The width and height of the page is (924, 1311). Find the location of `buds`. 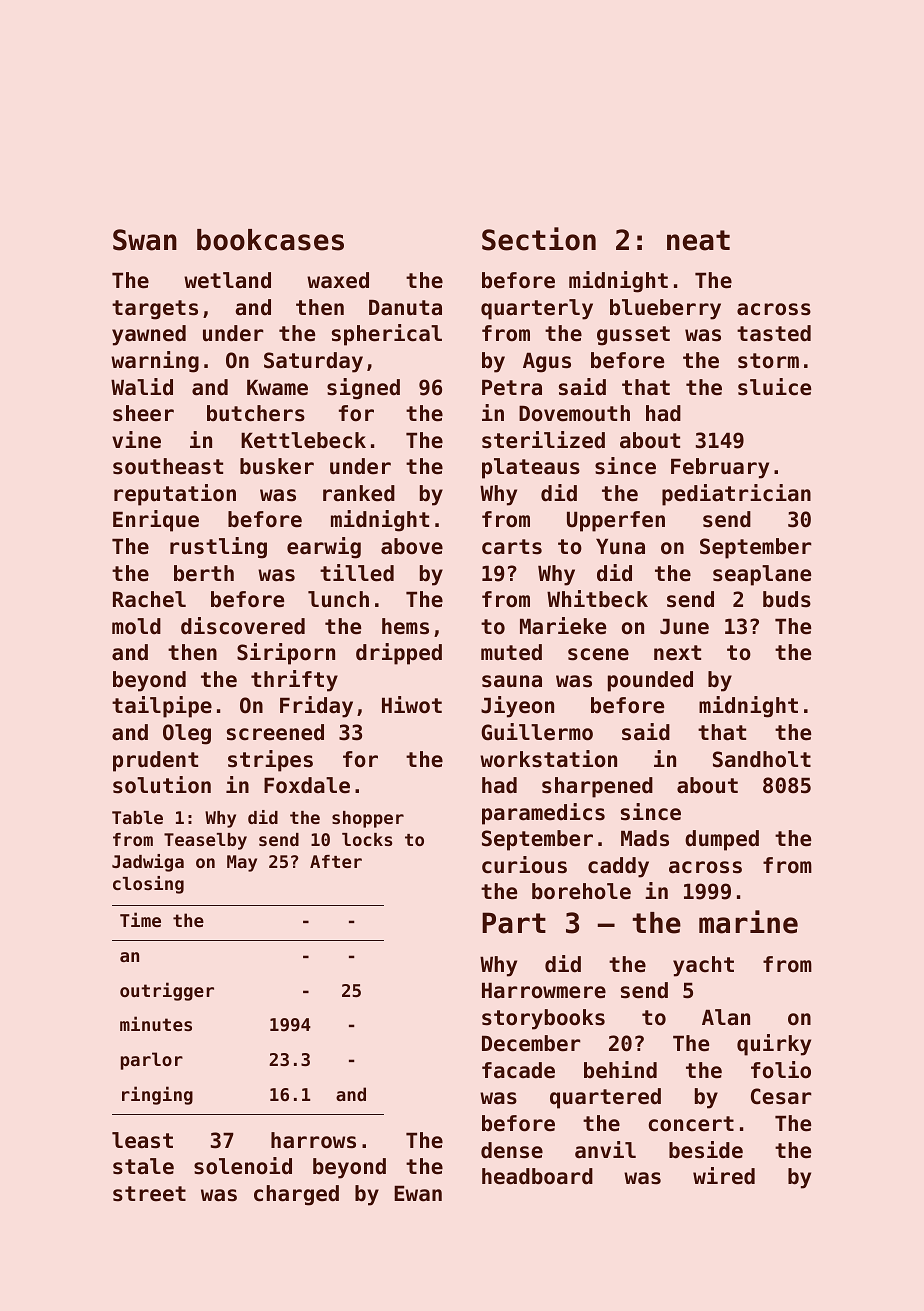

buds is located at coordinates (787, 599).
